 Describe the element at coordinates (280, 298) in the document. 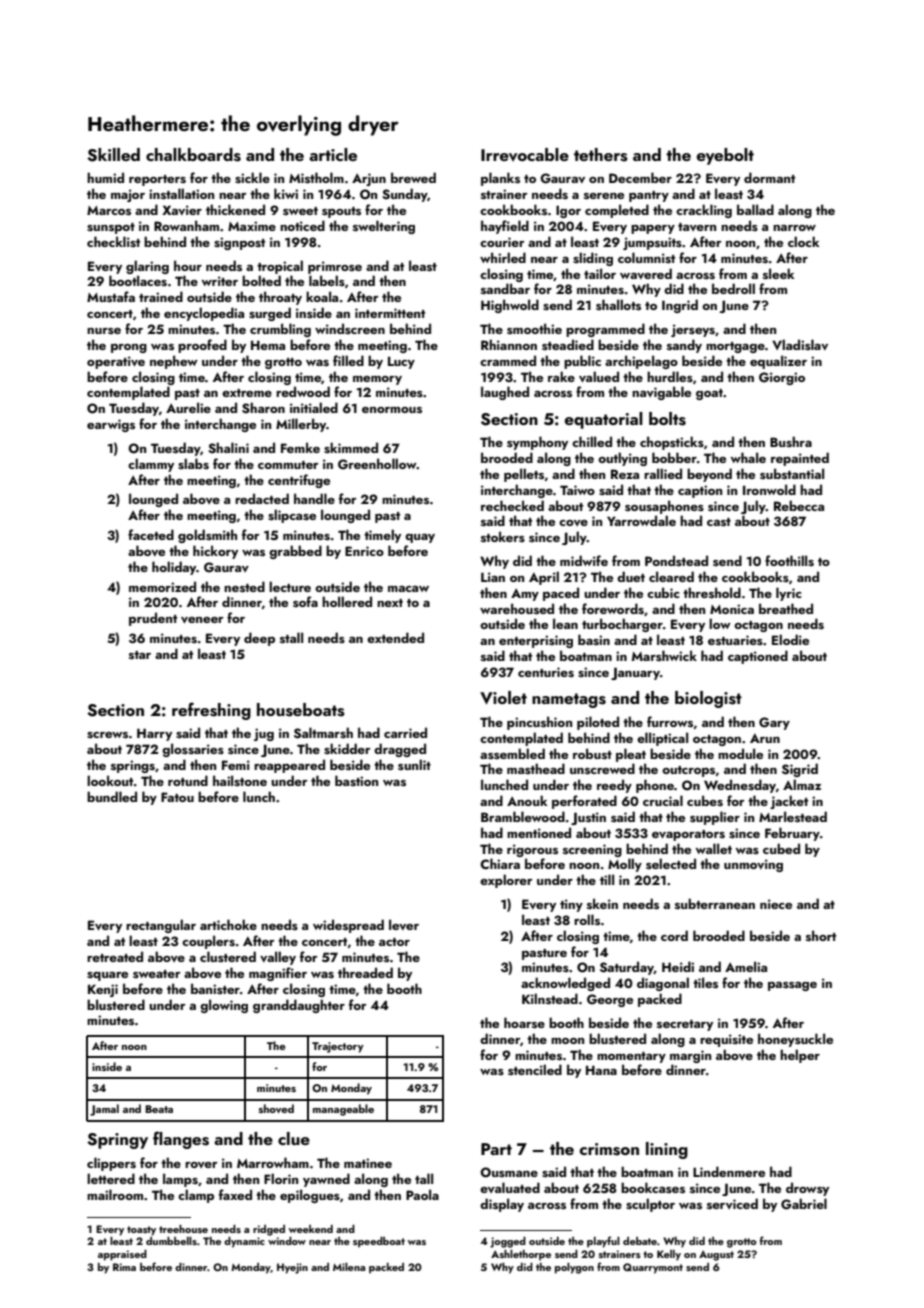

I see `throaty` at that location.
